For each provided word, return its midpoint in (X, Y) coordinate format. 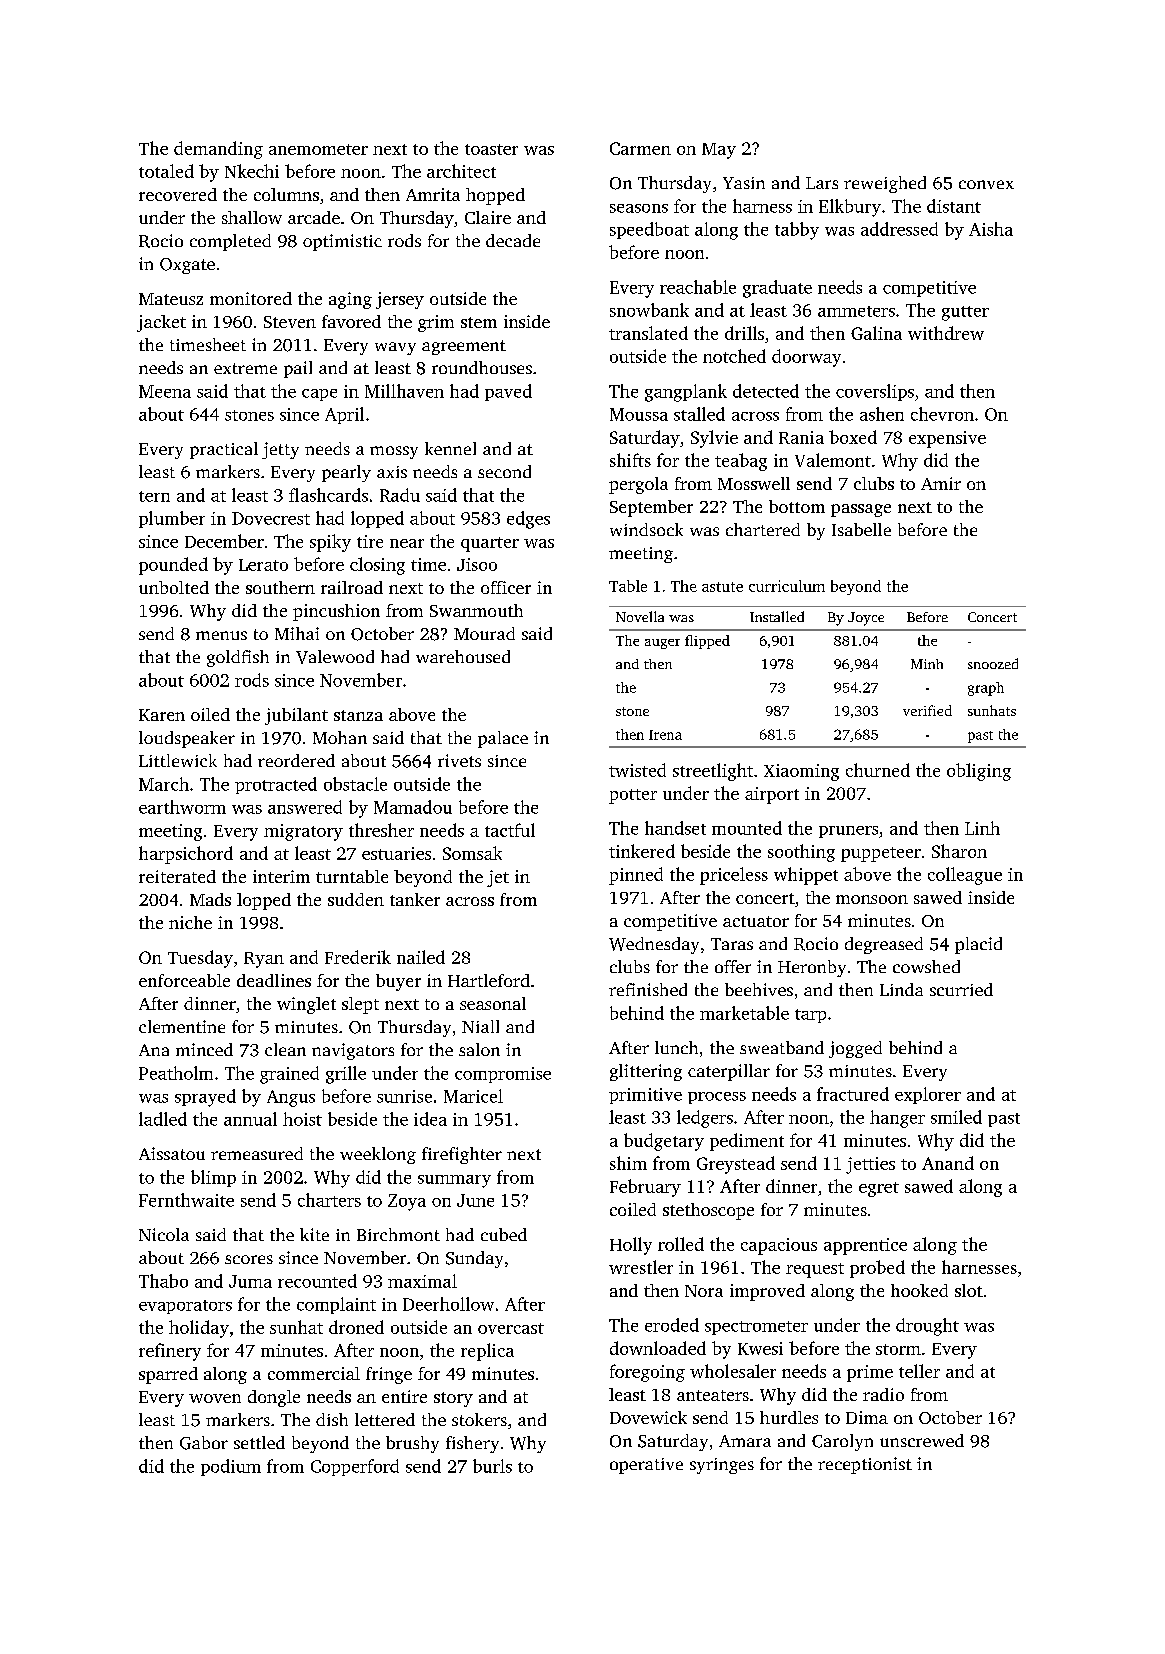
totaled (166, 171)
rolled (681, 1244)
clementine (182, 1026)
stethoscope (708, 1211)
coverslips (875, 392)
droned (356, 1327)
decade (513, 240)
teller (919, 1371)
